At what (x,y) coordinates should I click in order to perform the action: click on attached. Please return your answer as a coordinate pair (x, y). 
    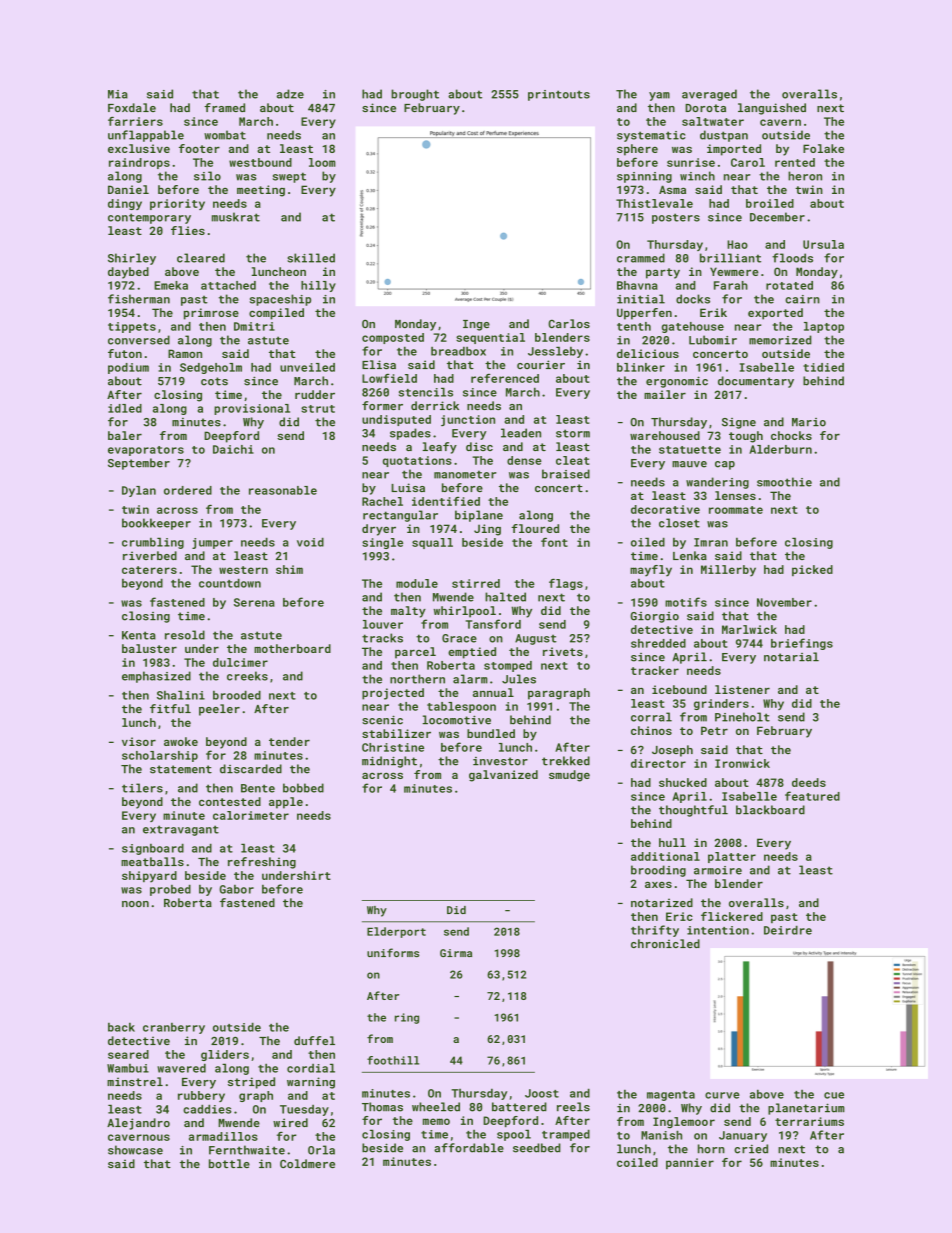
    Looking at the image, I should click on (228, 285).
